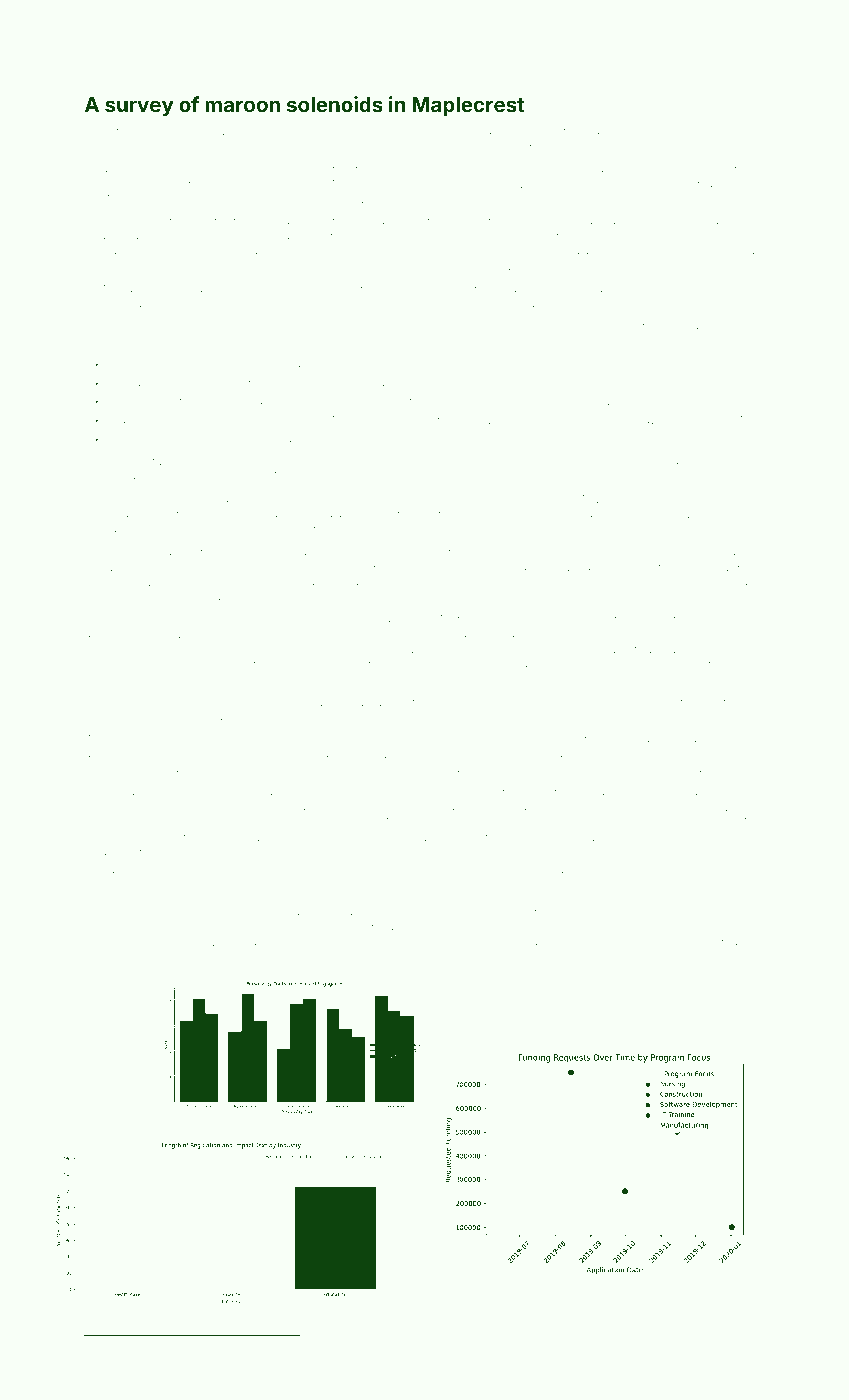  I want to click on essential, so click(208, 702).
